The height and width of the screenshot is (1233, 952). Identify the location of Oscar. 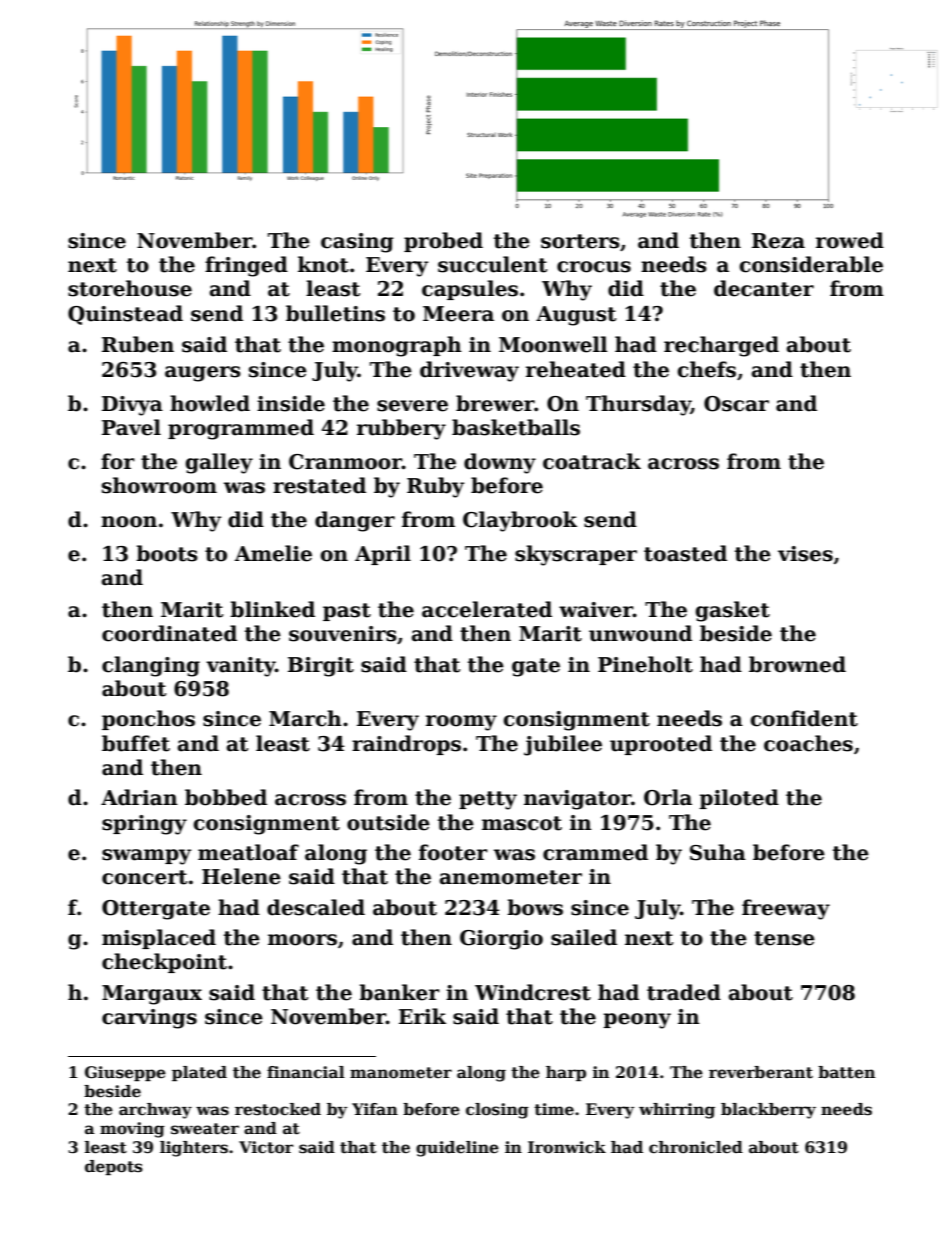
(736, 404).
